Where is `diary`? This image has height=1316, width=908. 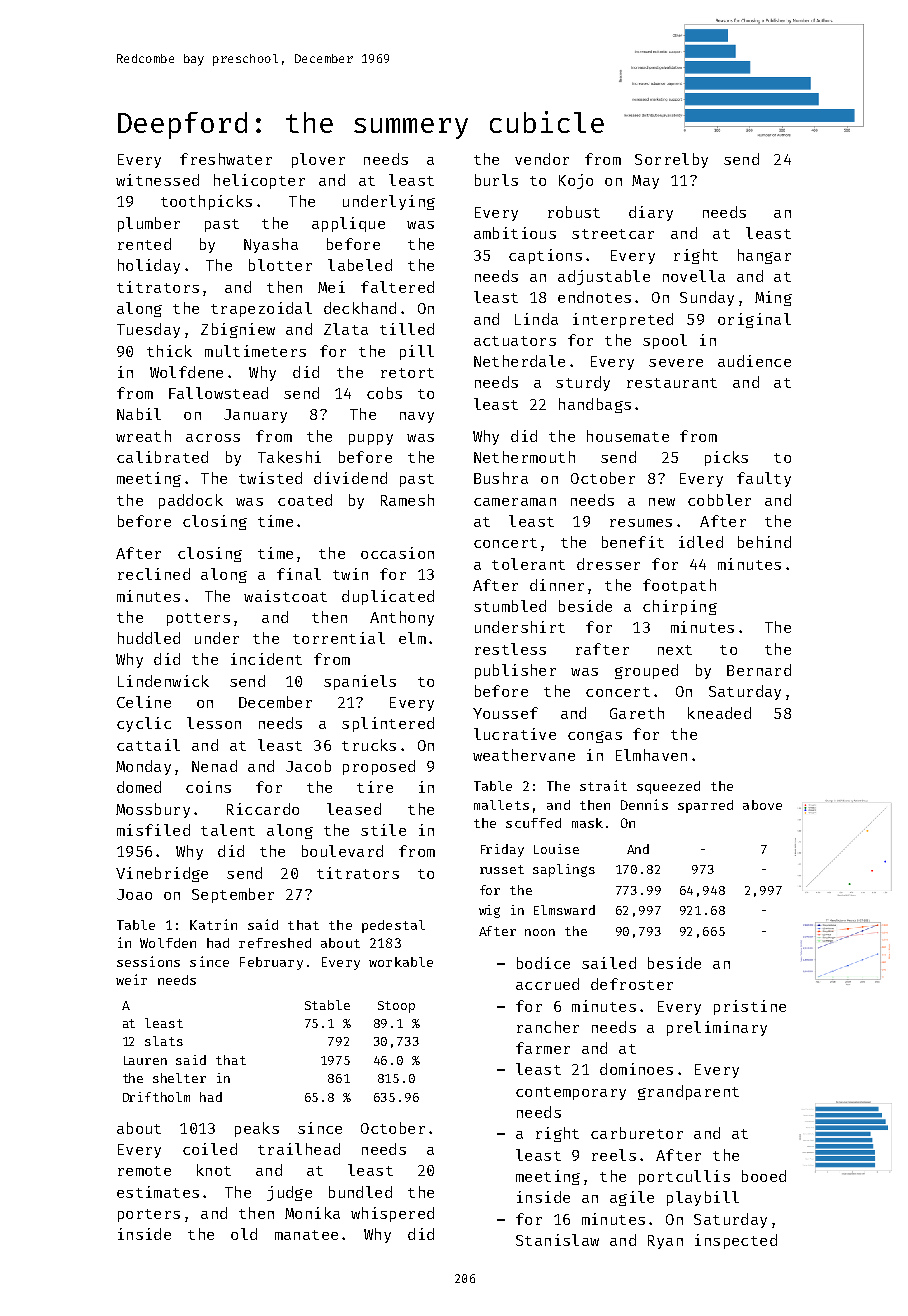
diary is located at coordinates (651, 213).
